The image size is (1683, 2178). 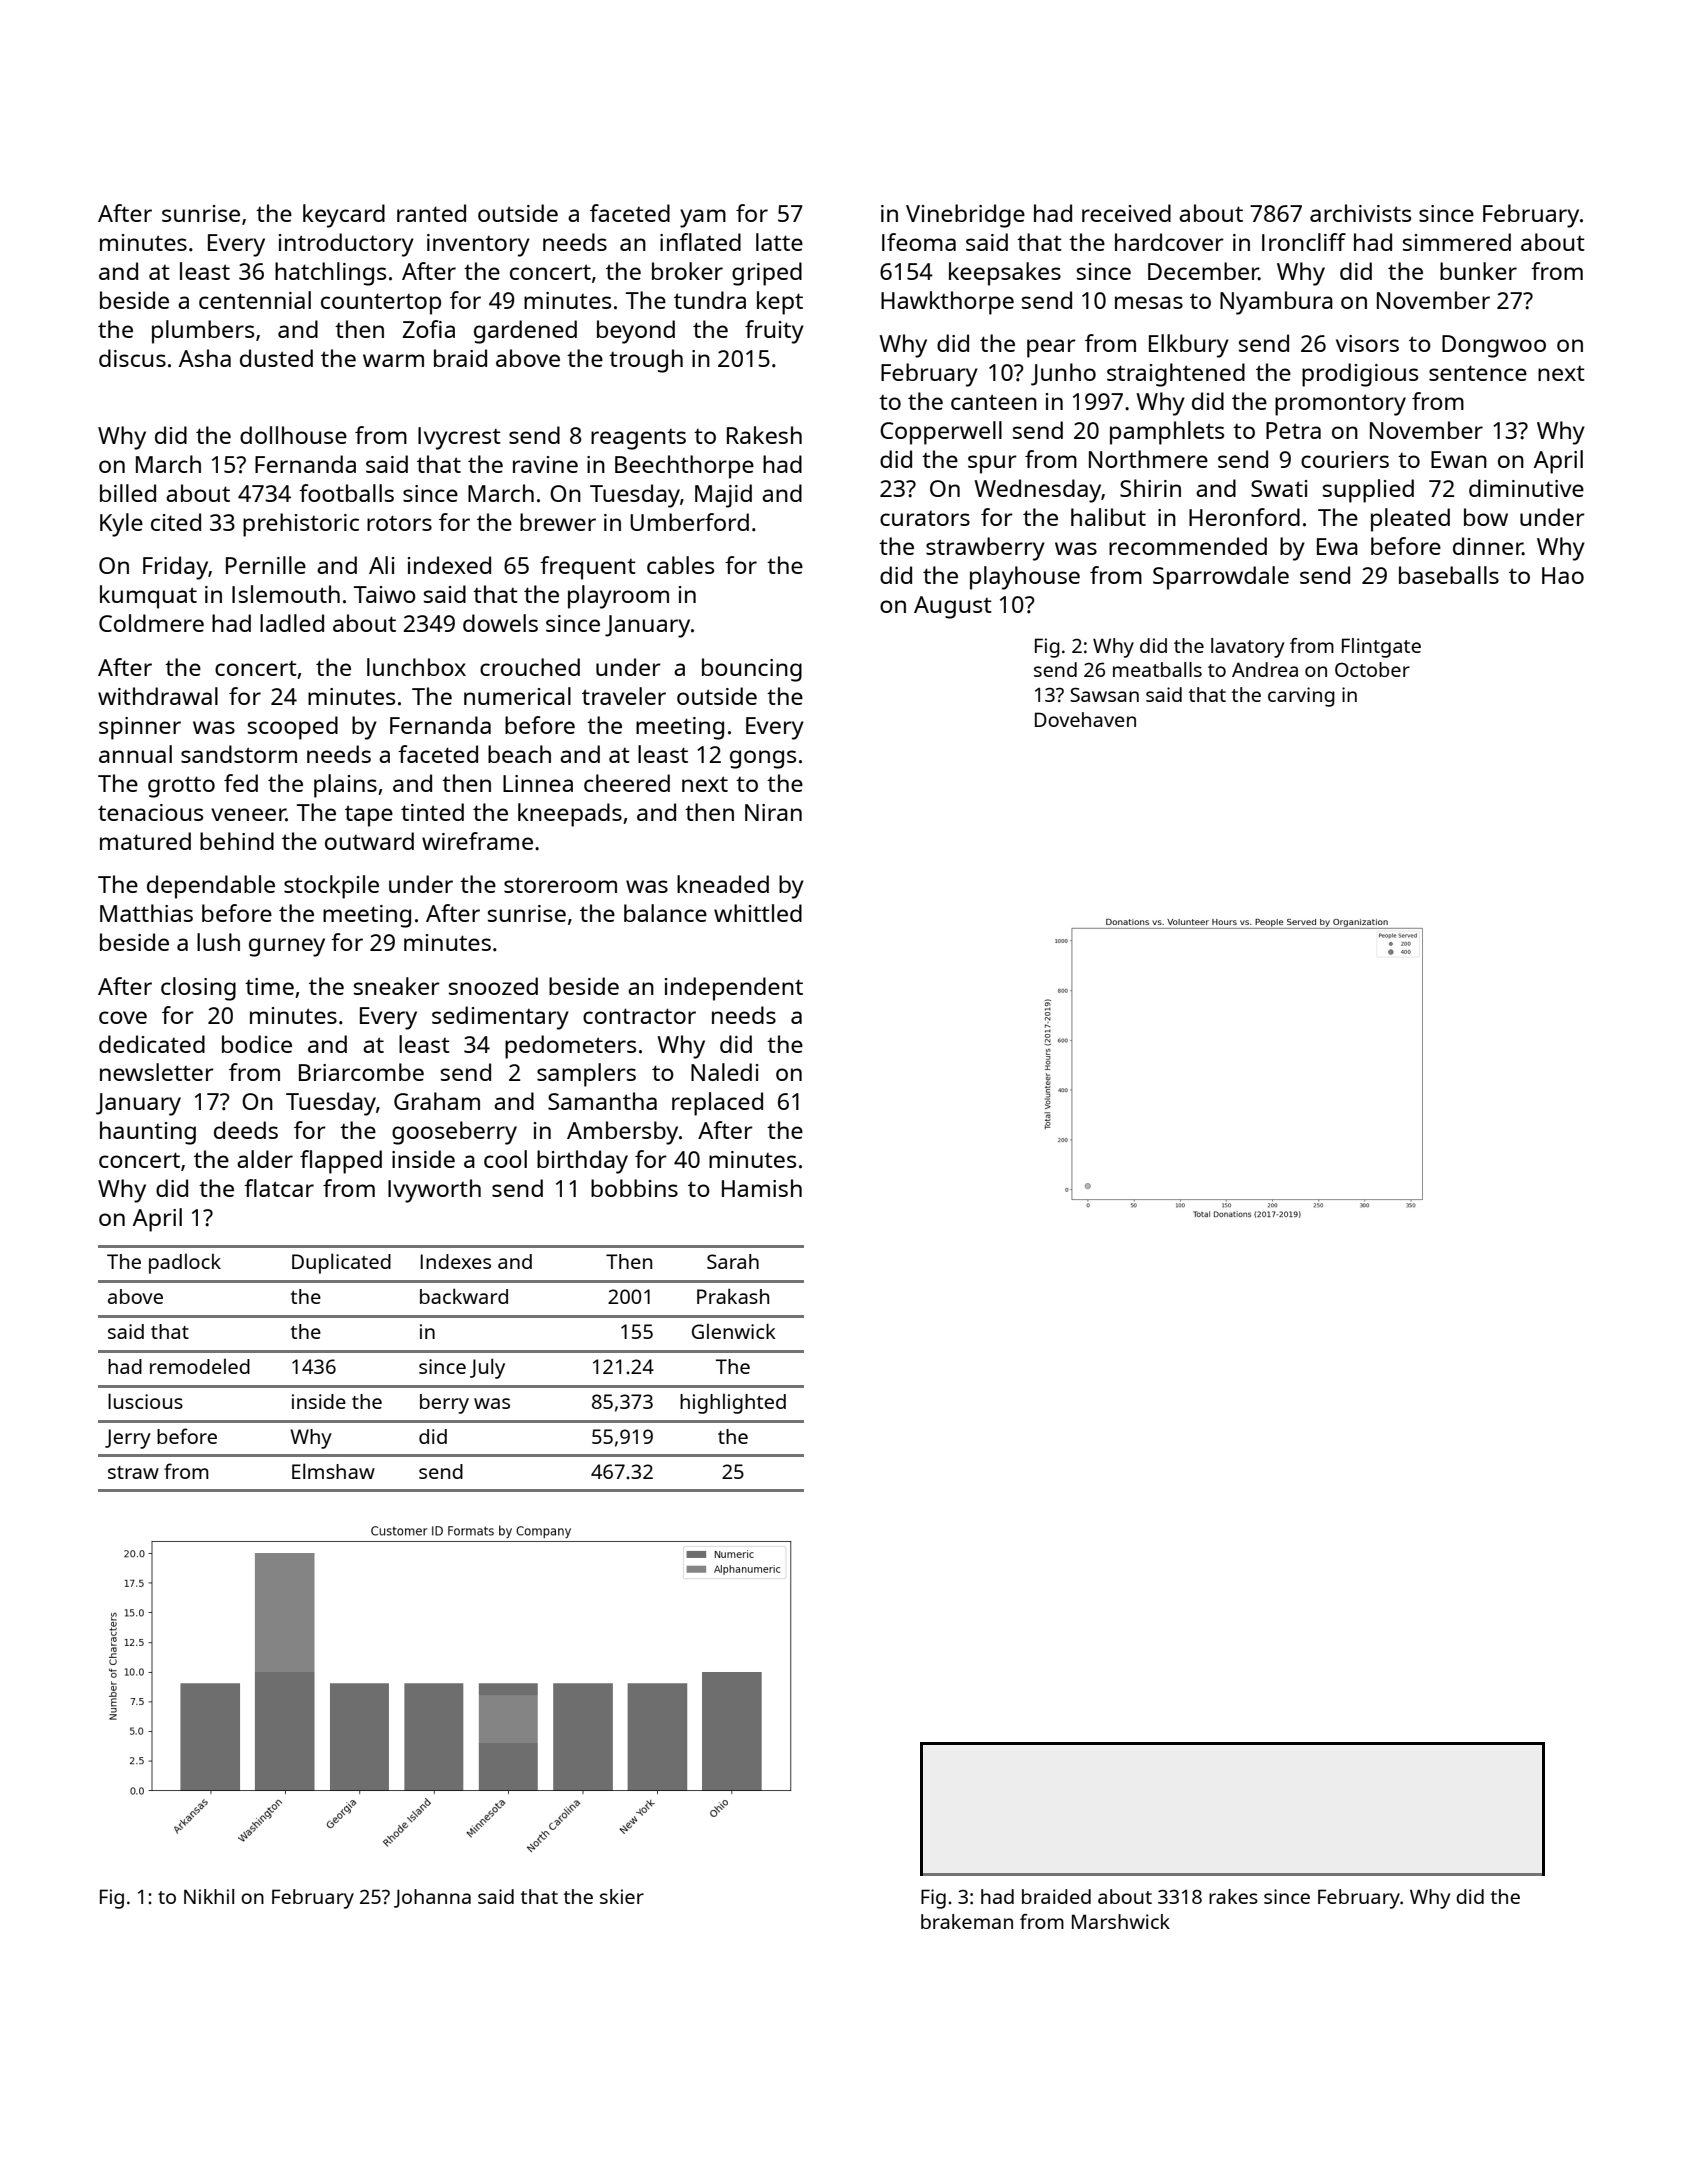 I want to click on ranted, so click(x=431, y=213).
